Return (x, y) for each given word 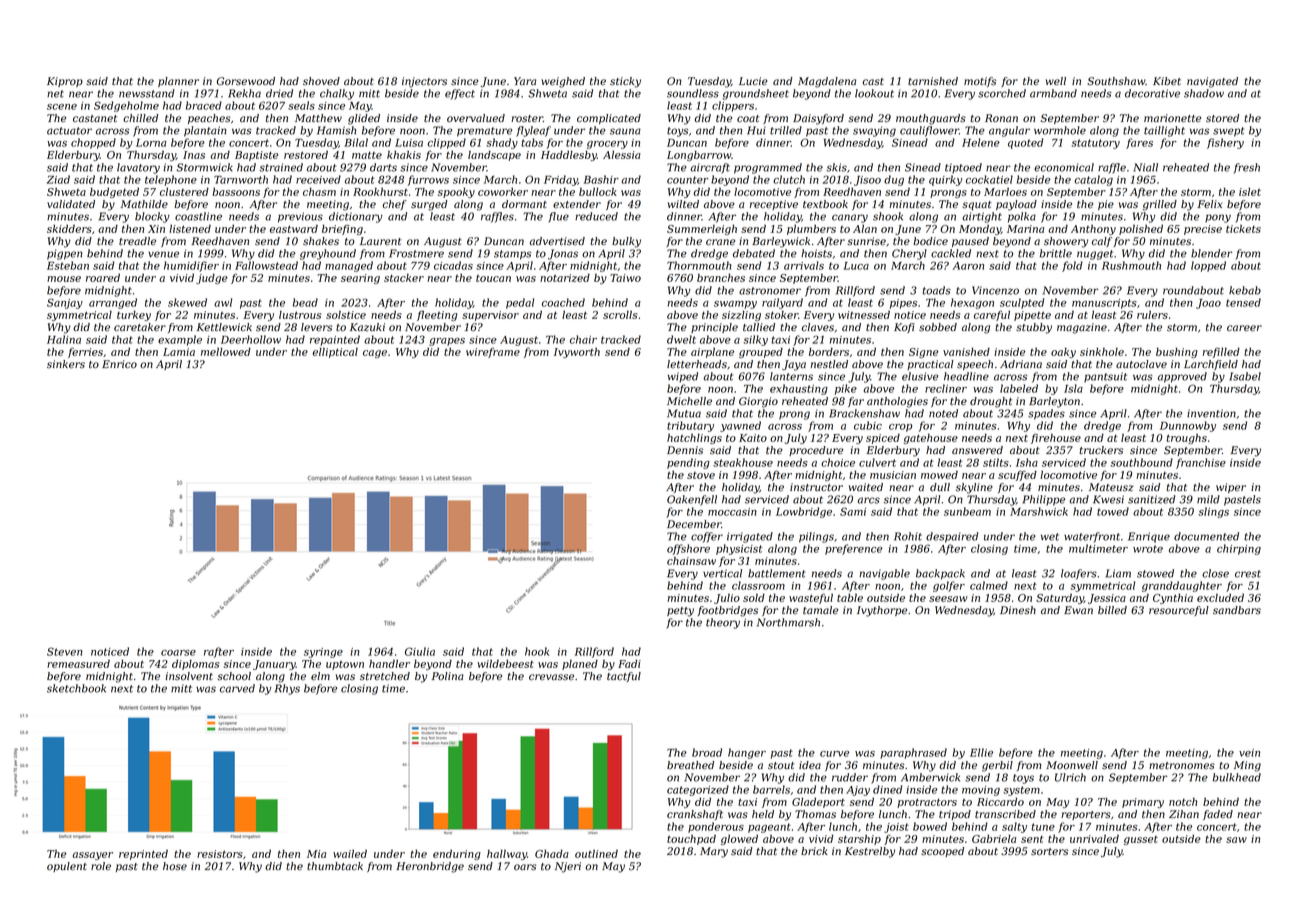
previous (300, 217)
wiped (683, 377)
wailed (350, 854)
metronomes (1182, 765)
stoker (781, 315)
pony (1218, 218)
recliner (946, 388)
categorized (698, 790)
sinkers (66, 364)
